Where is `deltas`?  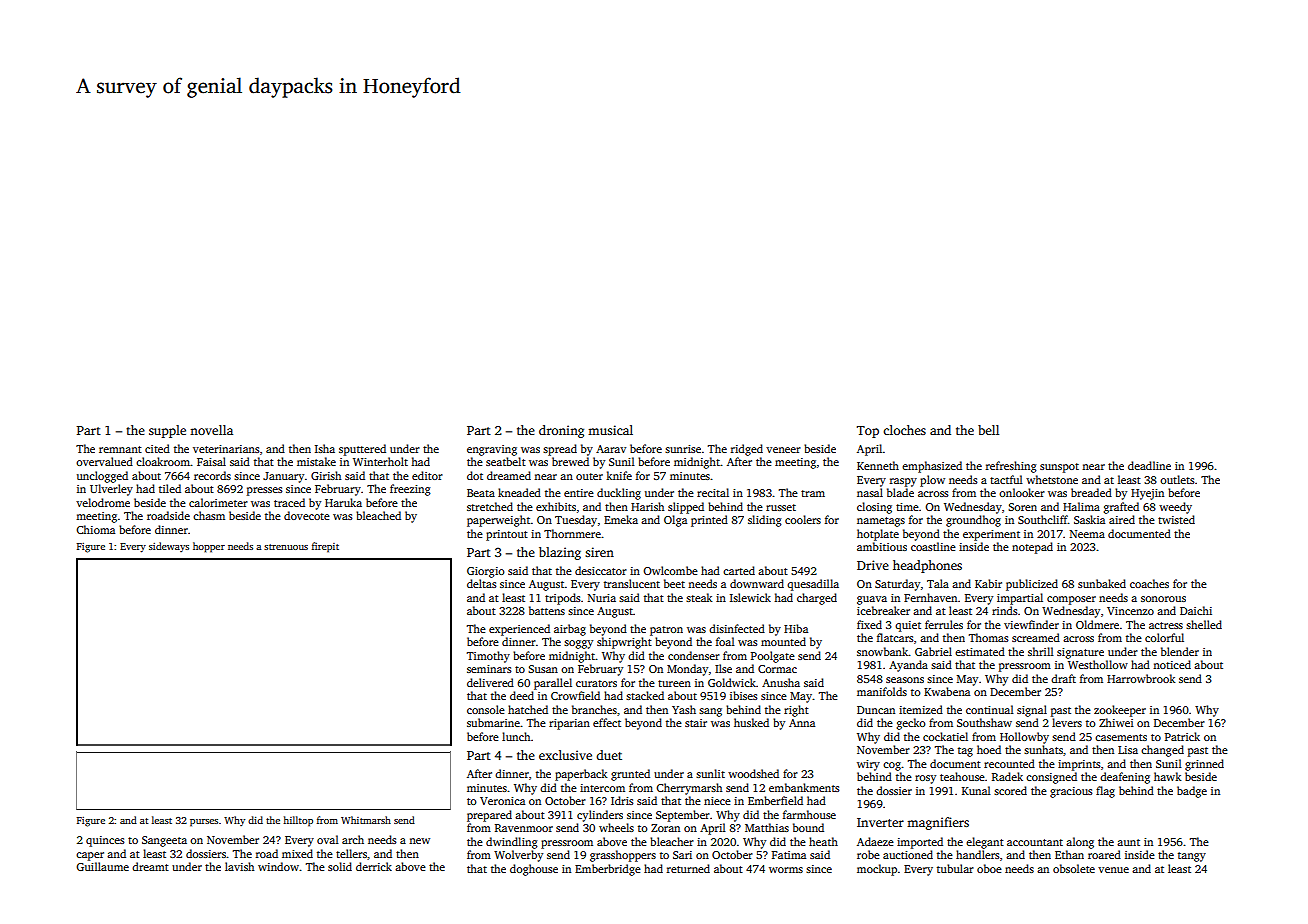
deltas is located at coordinates (482, 583).
